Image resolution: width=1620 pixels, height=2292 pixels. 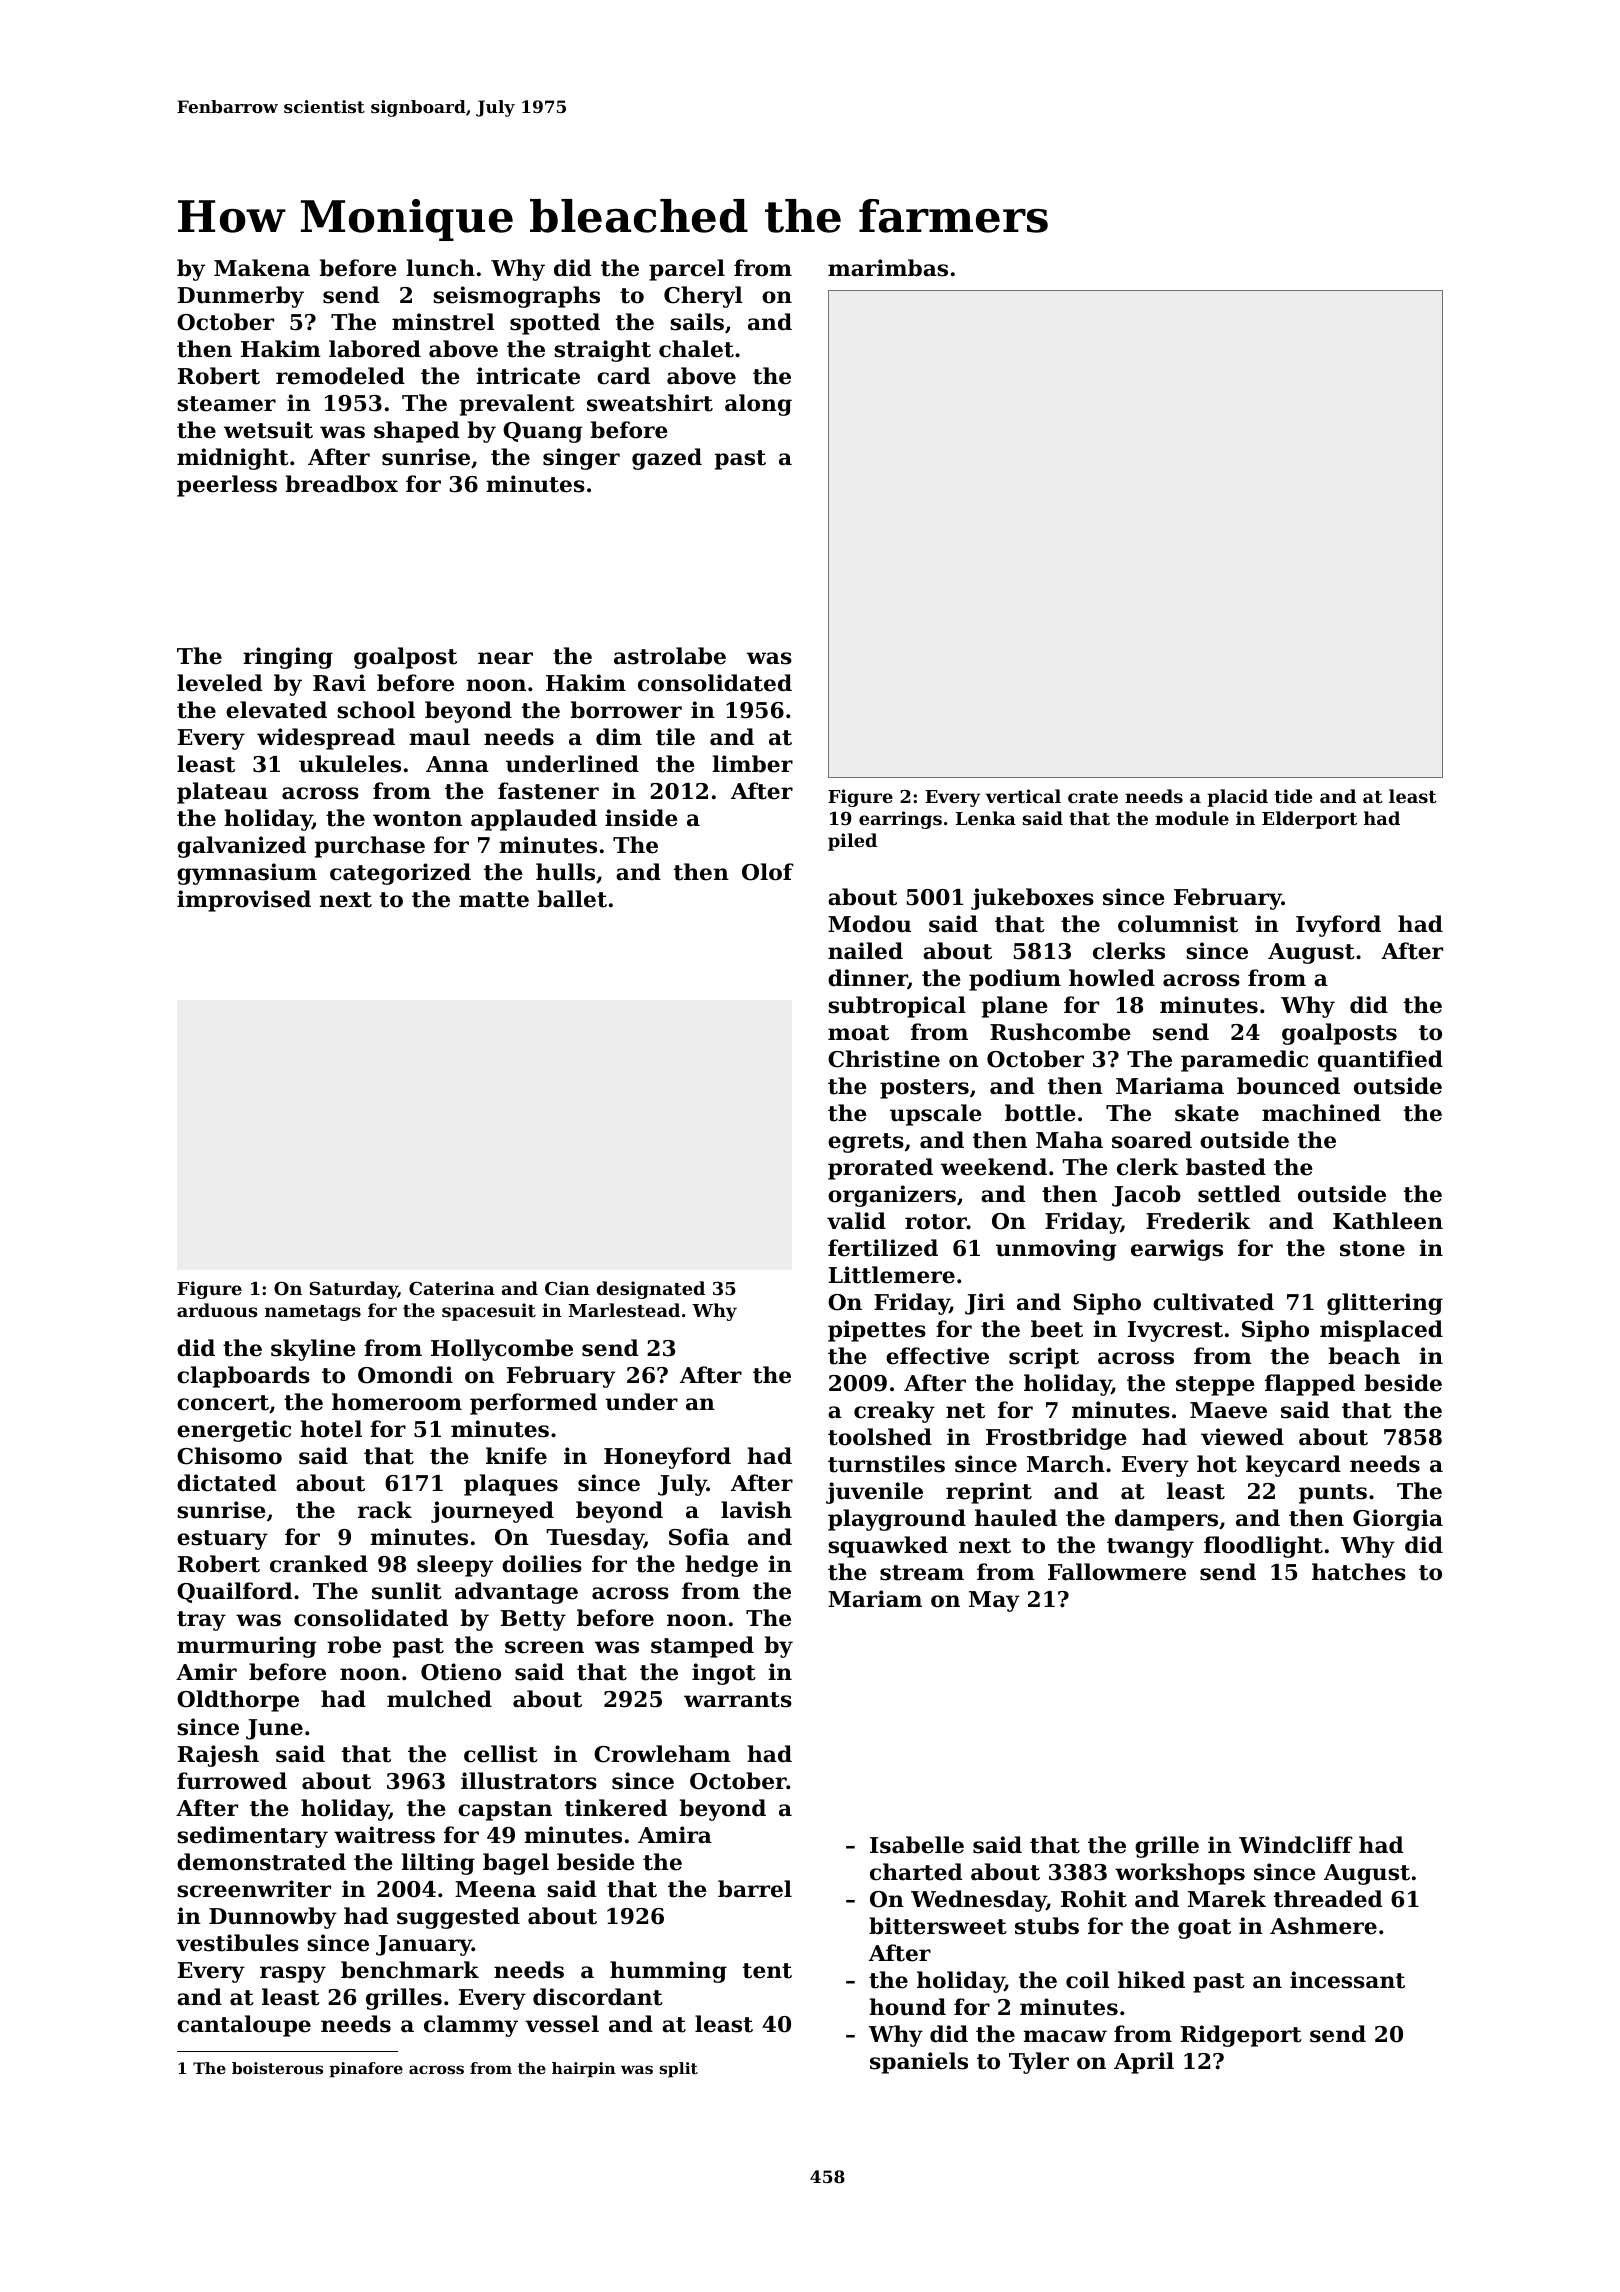 What do you see at coordinates (897, 1520) in the screenshot?
I see `playground` at bounding box center [897, 1520].
